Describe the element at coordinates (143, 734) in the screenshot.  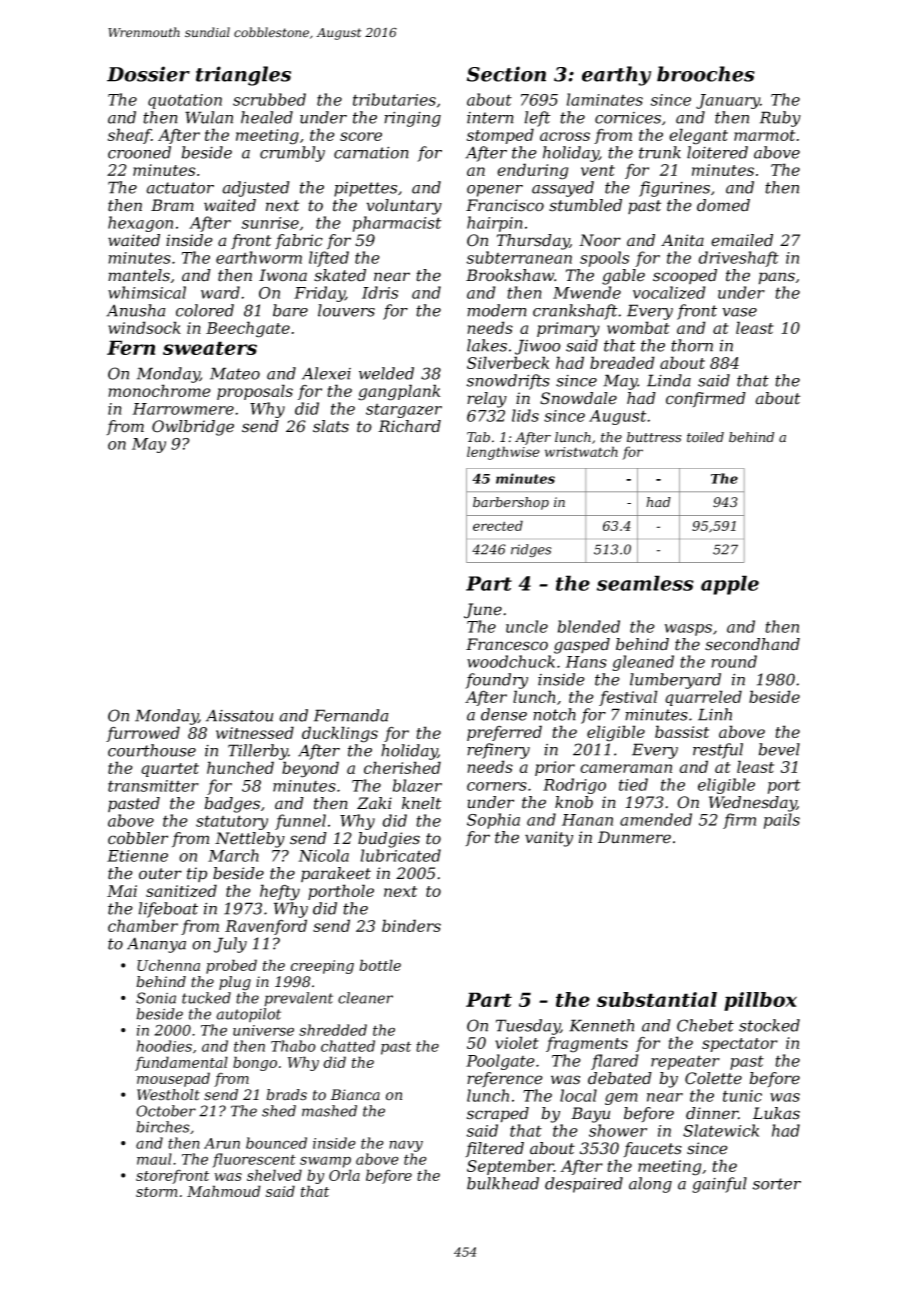
I see `furrowed` at that location.
